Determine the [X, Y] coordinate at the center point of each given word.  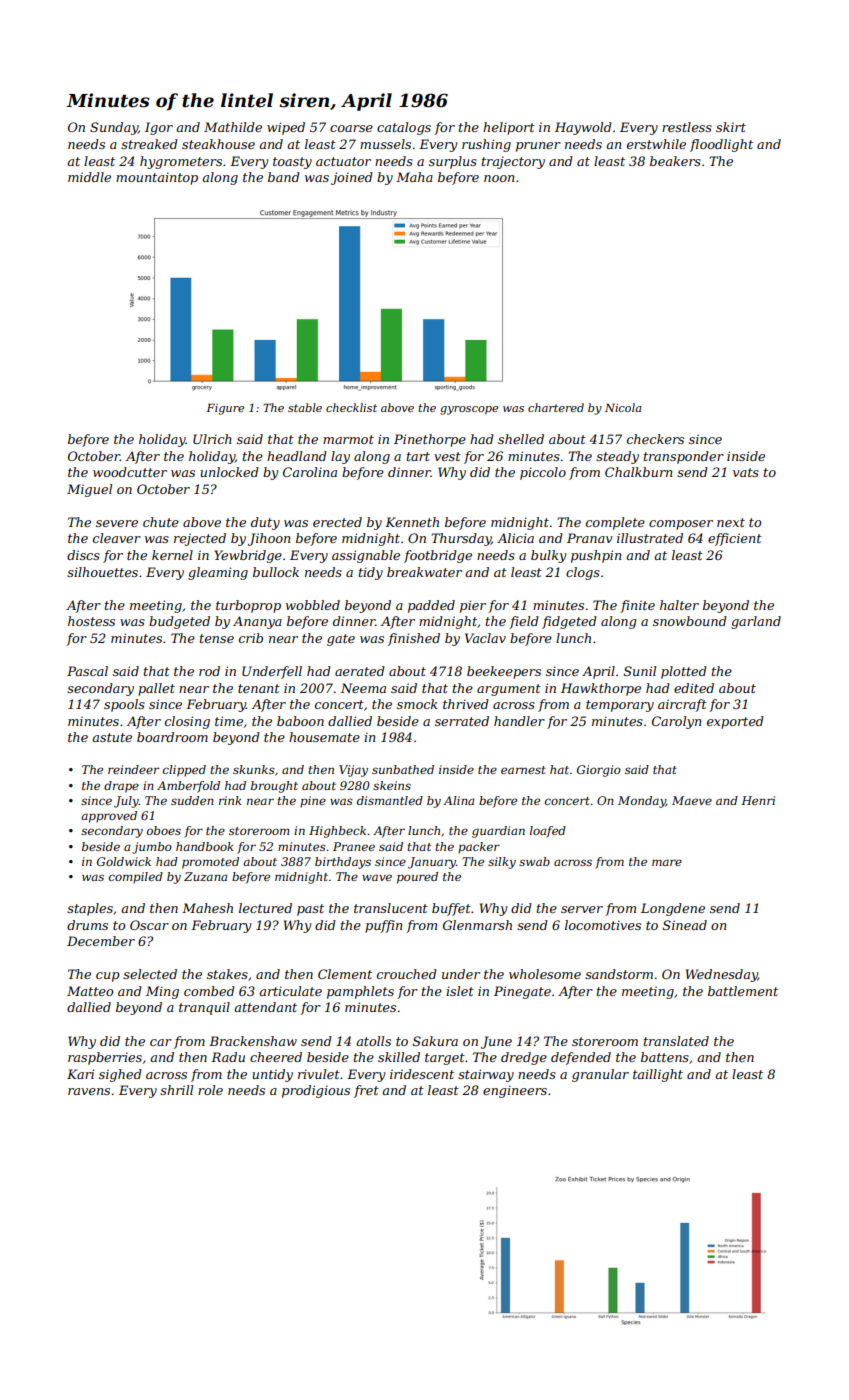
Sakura [435, 1041]
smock [417, 704]
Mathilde [233, 127]
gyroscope [469, 410]
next [731, 522]
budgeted [179, 622]
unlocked [229, 472]
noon [499, 178]
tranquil [204, 1008]
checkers [655, 439]
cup [108, 977]
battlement [743, 991]
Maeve [692, 800]
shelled [521, 439]
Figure [225, 409]
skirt [731, 127]
